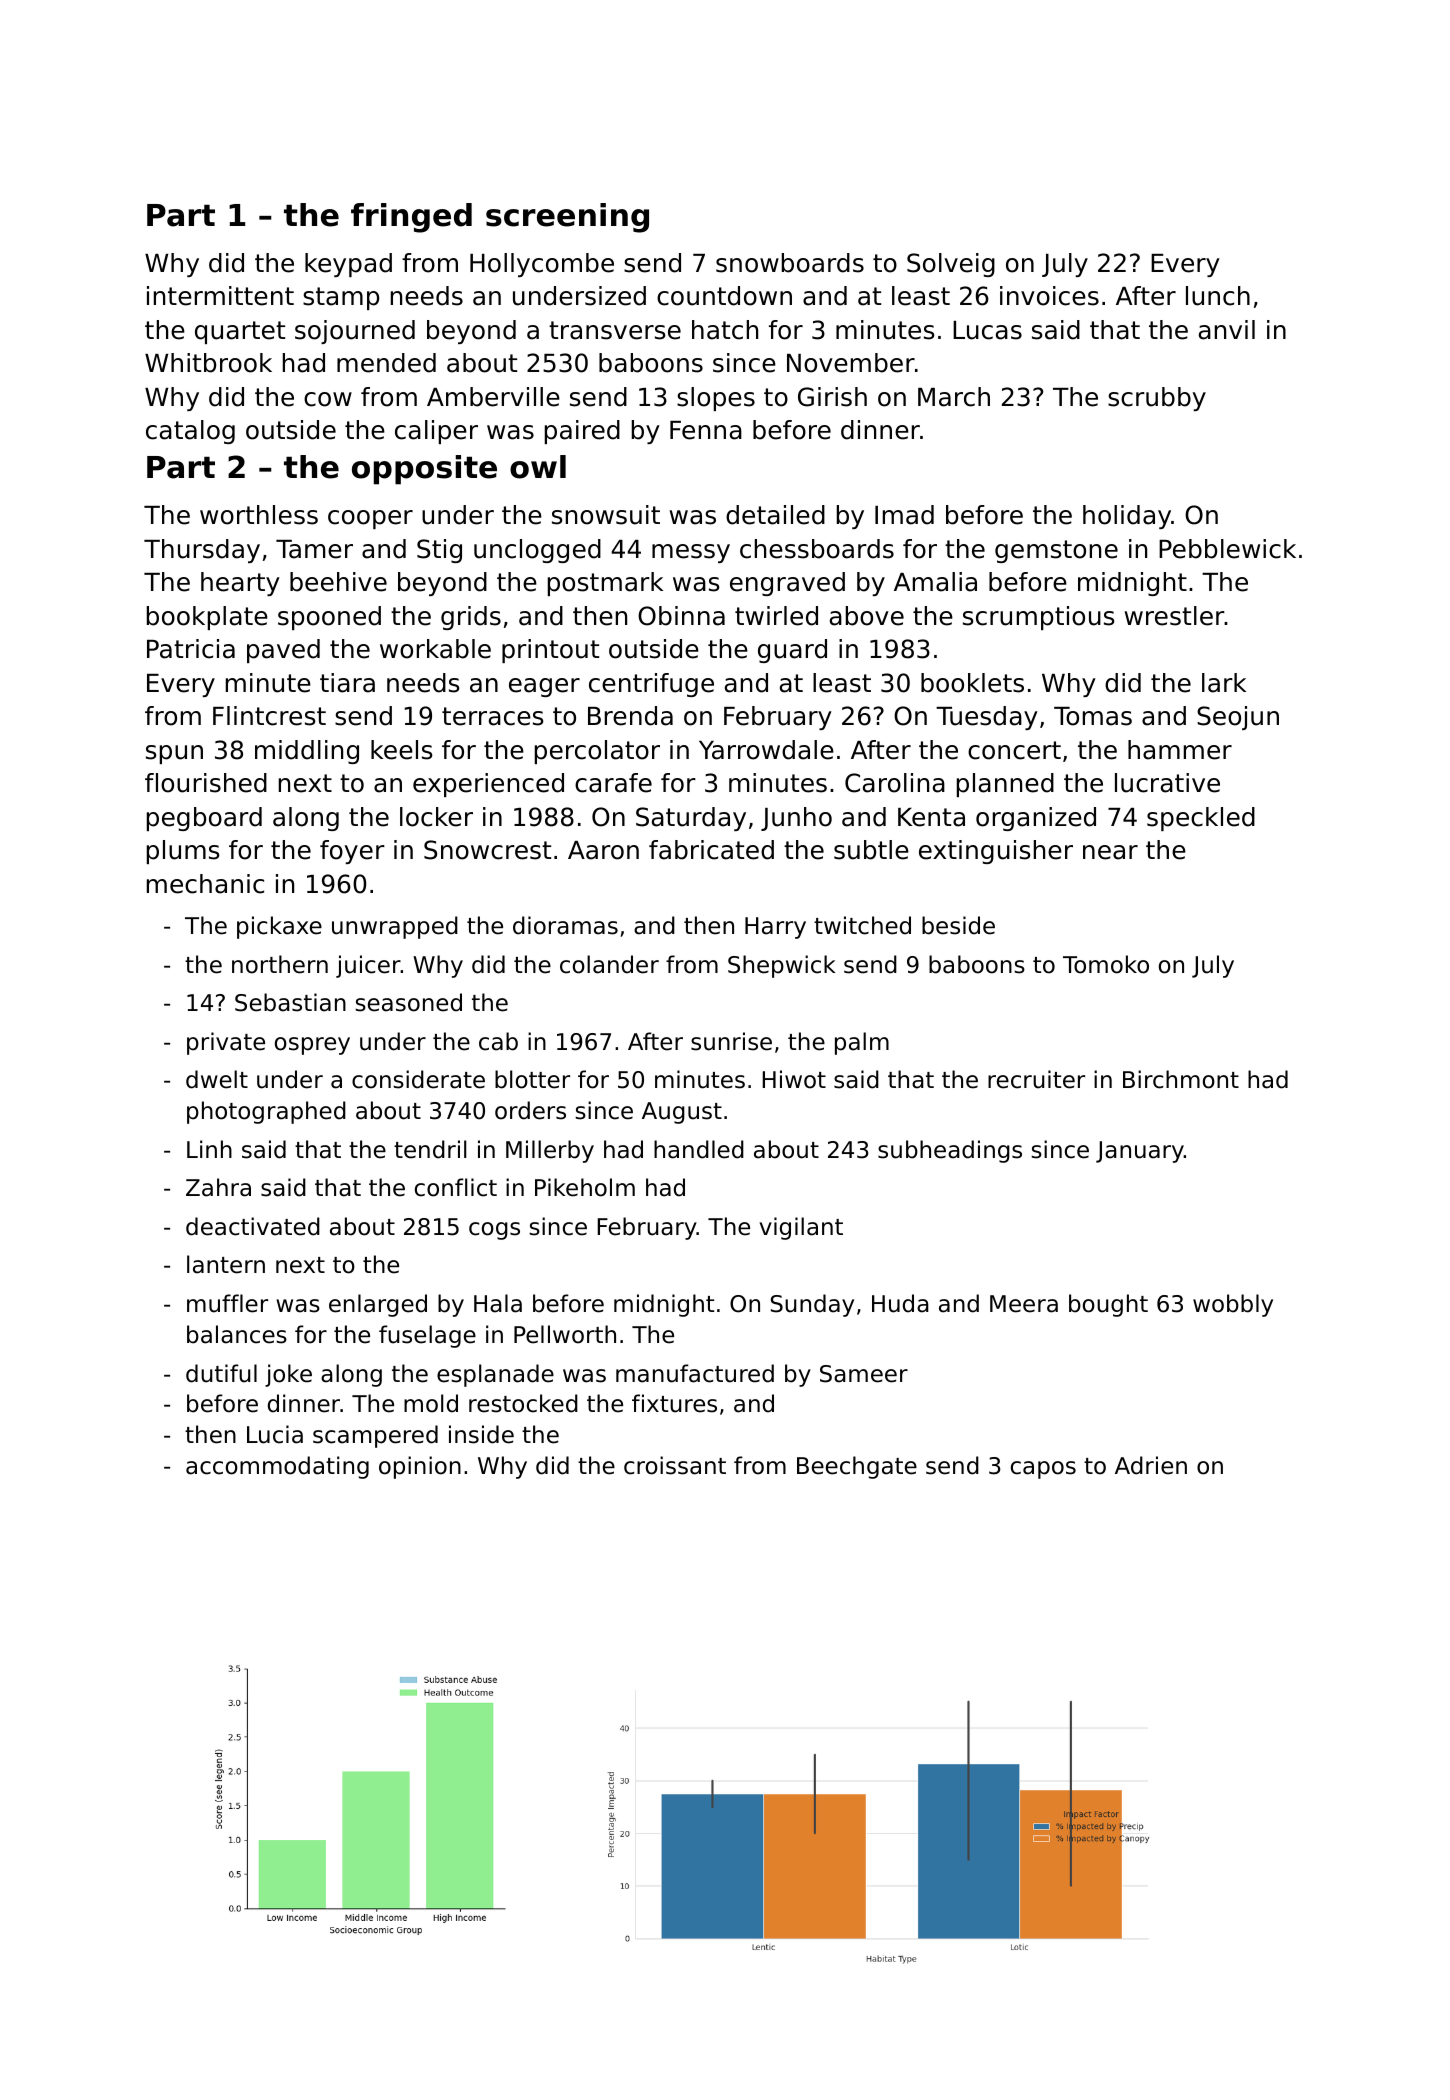 The height and width of the screenshot is (2100, 1450). Describe the element at coordinates (585, 1187) in the screenshot. I see `Pikeholm` at that location.
